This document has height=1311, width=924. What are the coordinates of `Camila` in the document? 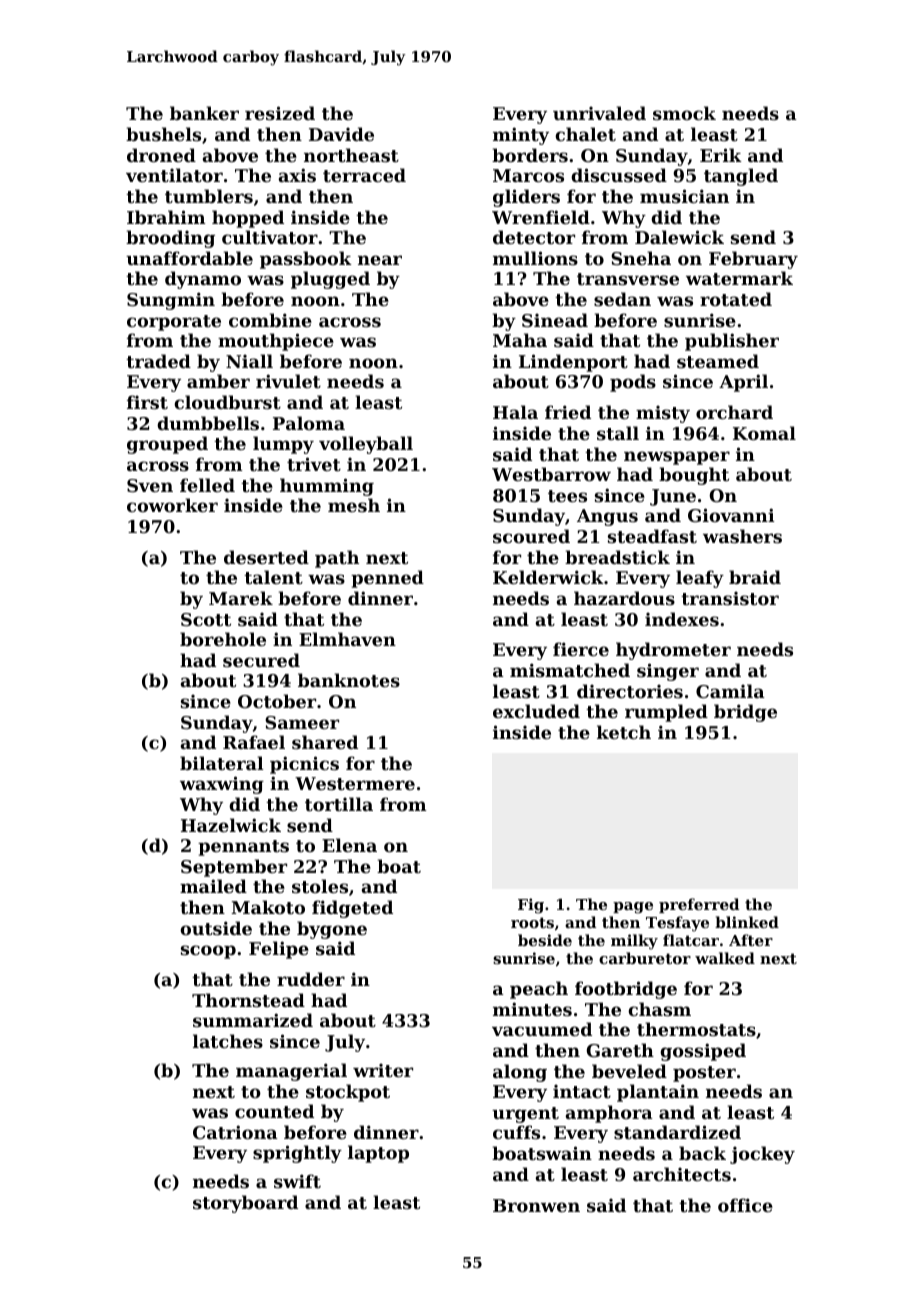 It's located at (730, 691).
